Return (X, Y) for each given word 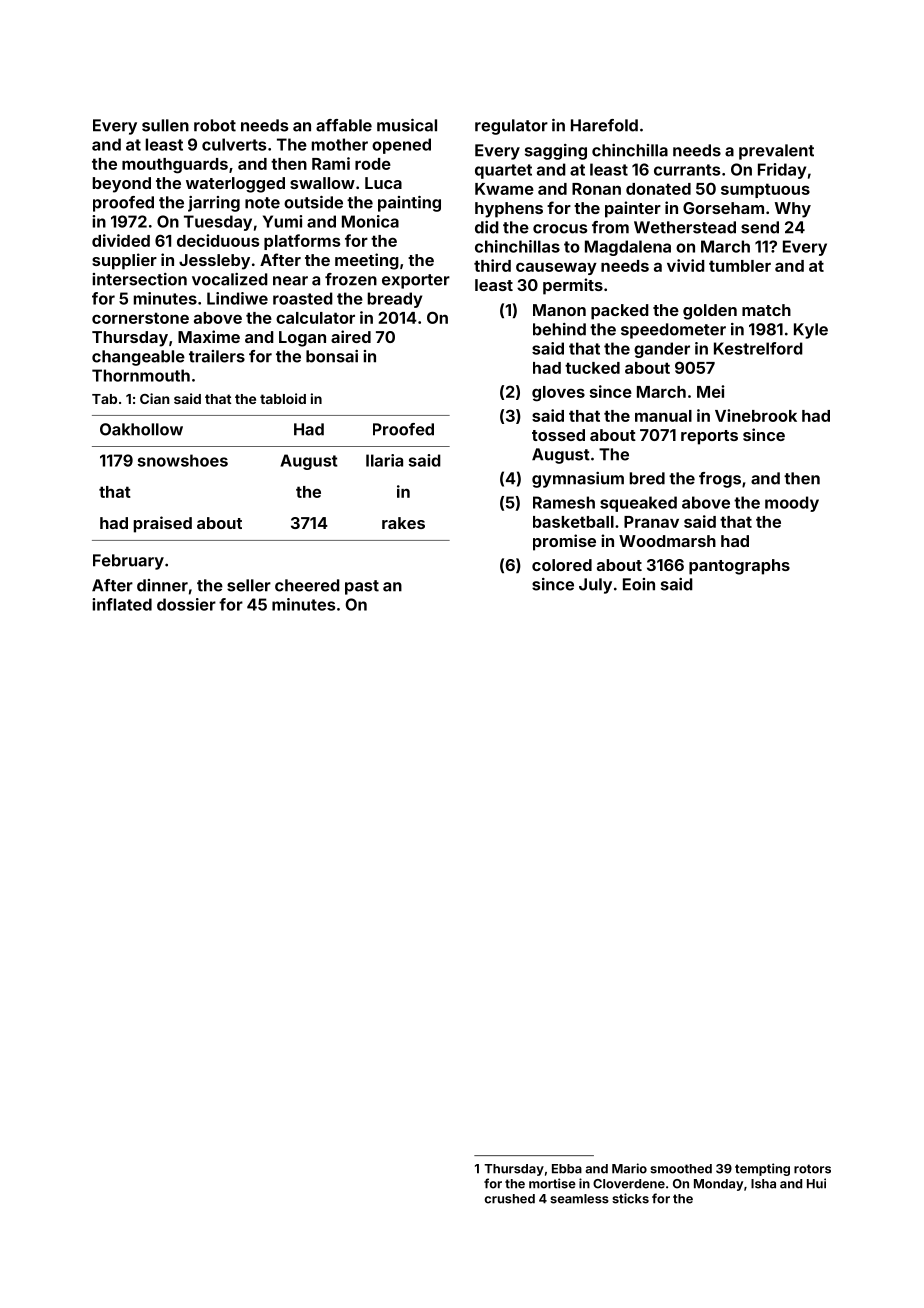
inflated (122, 604)
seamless (579, 1199)
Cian (155, 398)
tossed (558, 435)
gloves (558, 394)
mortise (552, 1183)
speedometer (673, 331)
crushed (510, 1199)
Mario (629, 1168)
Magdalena (628, 248)
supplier (124, 261)
